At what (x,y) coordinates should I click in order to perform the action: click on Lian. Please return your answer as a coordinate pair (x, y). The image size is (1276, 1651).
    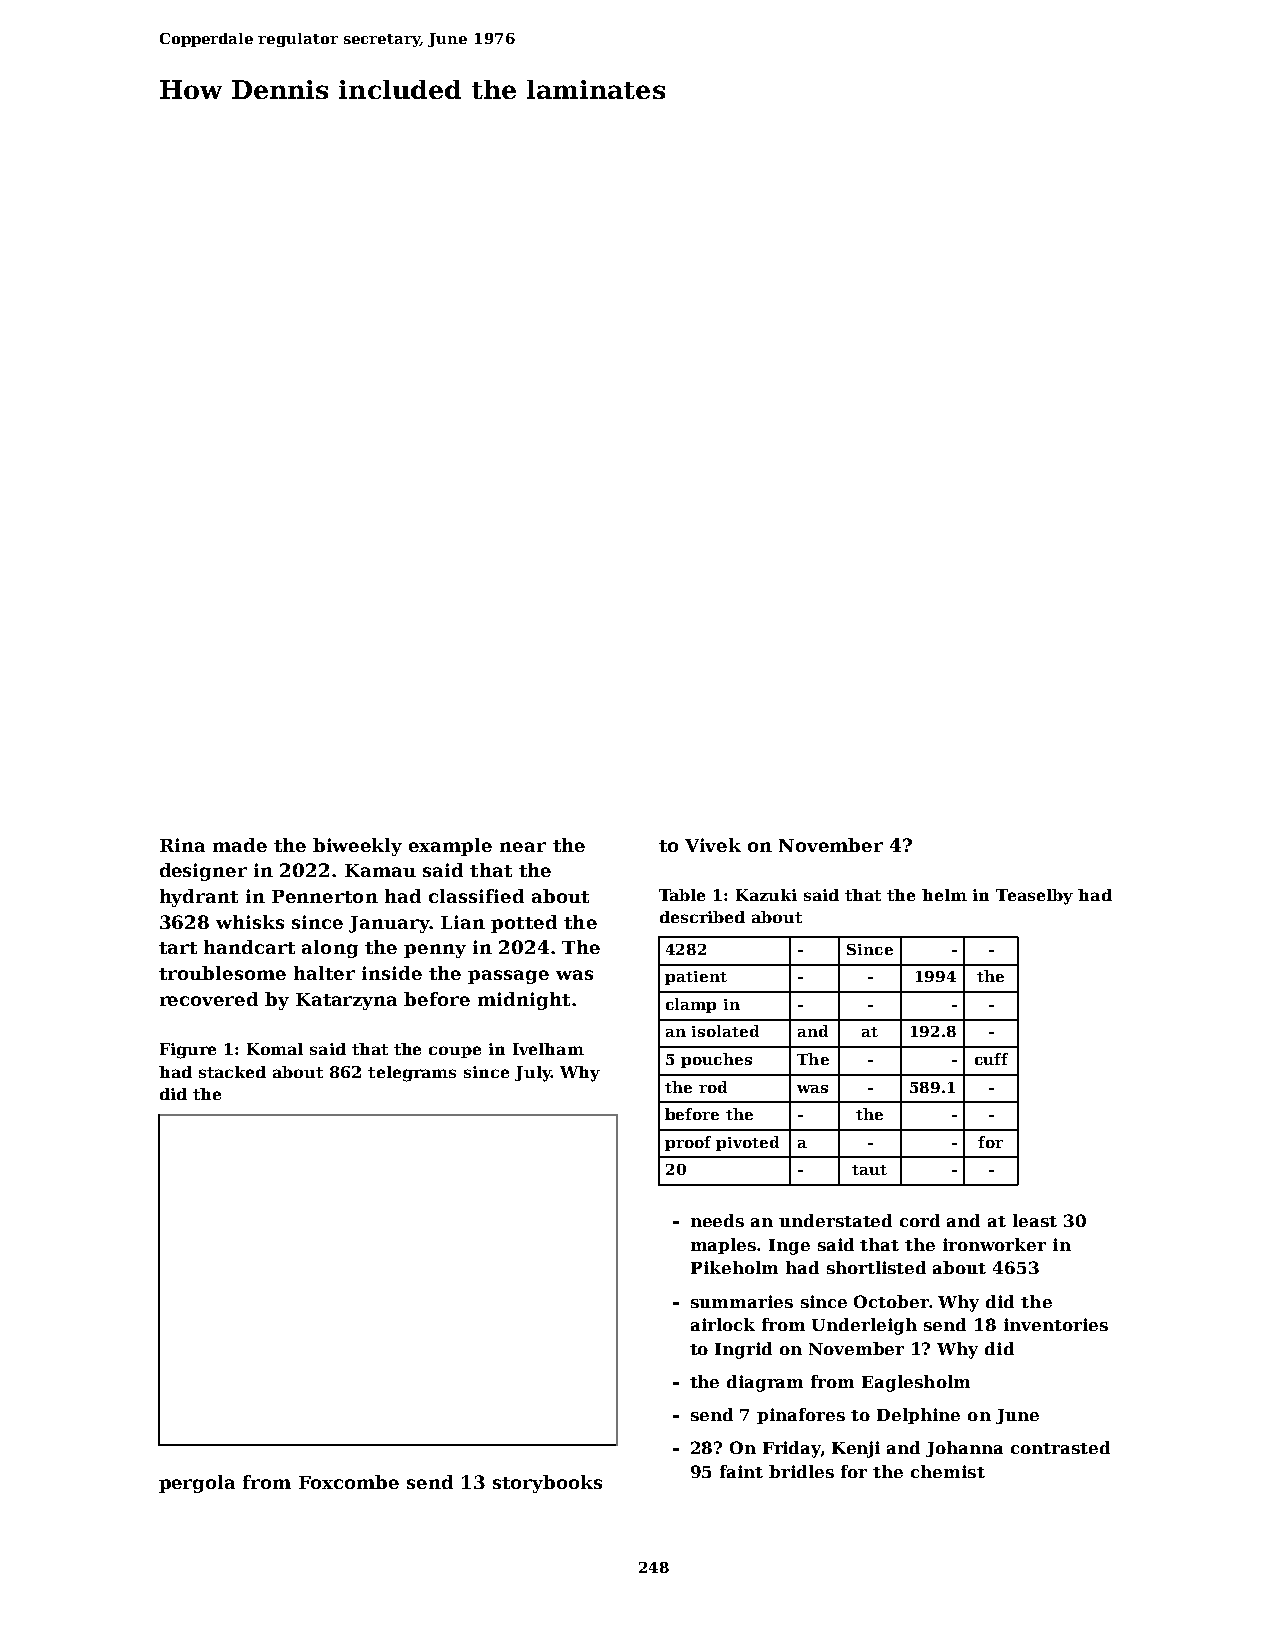
    Looking at the image, I should click on (463, 922).
